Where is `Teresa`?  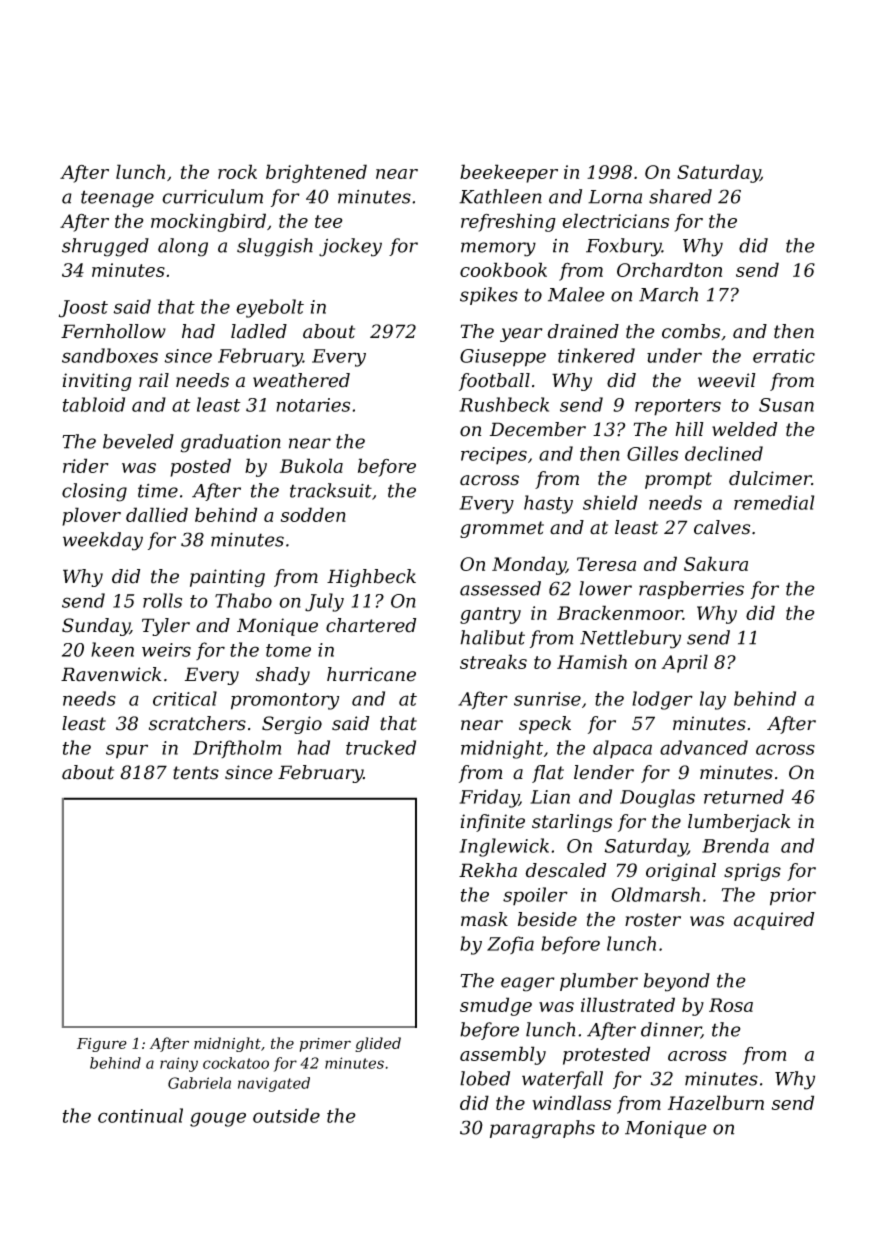 Teresa is located at coordinates (606, 564).
